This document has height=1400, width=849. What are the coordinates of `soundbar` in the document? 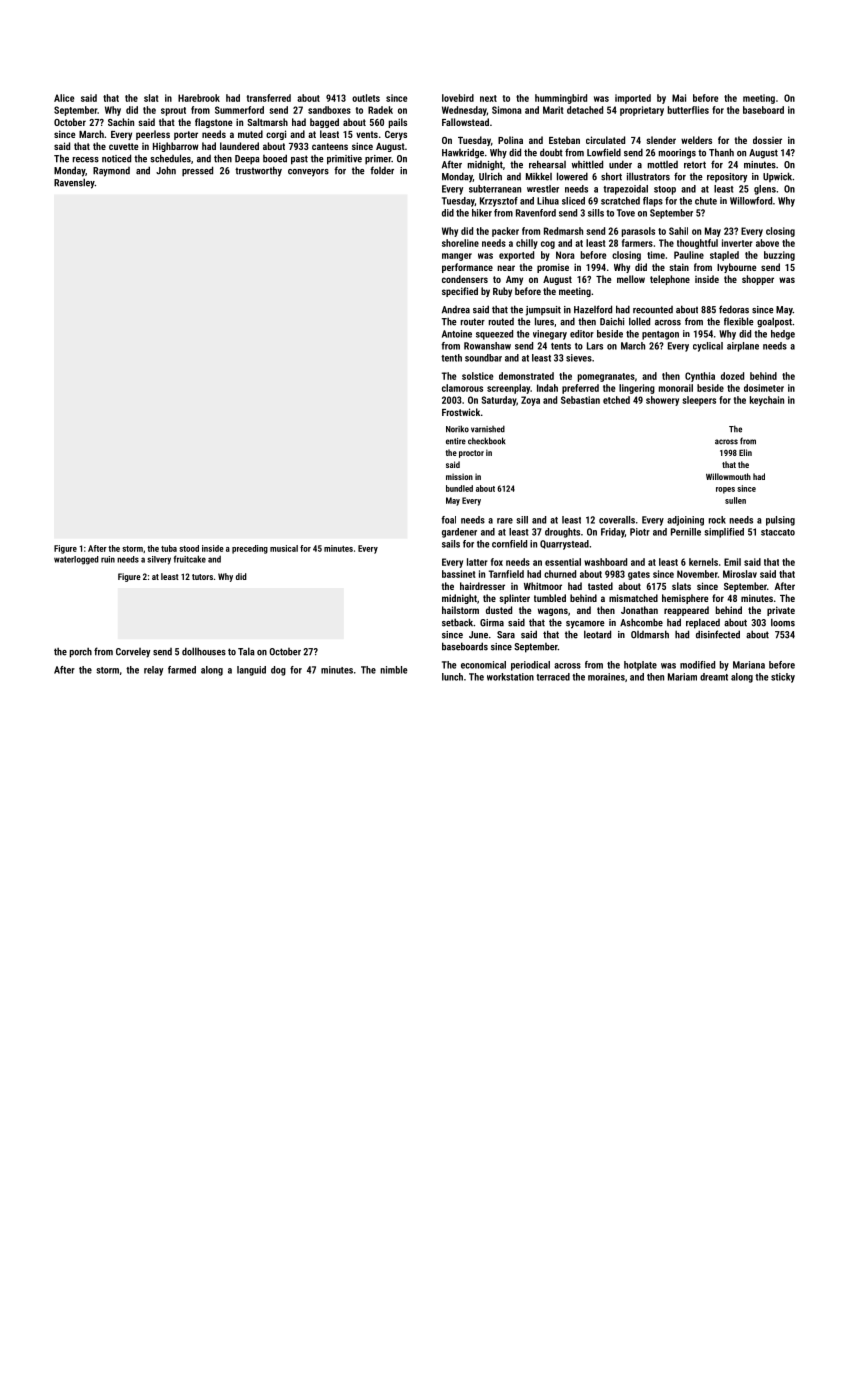 It's located at (483, 358).
